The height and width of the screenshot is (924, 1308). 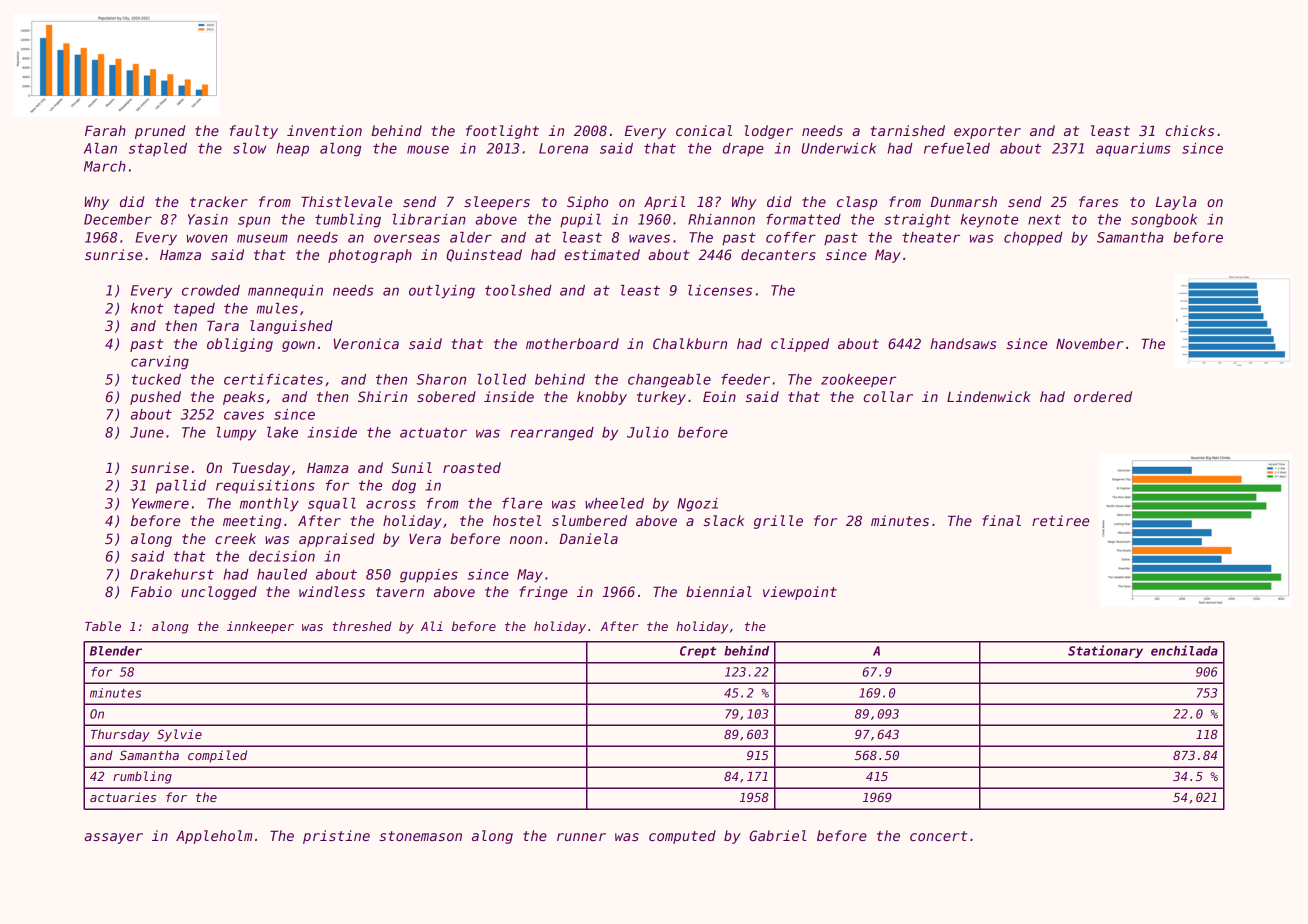 I want to click on estimated, so click(x=602, y=254).
